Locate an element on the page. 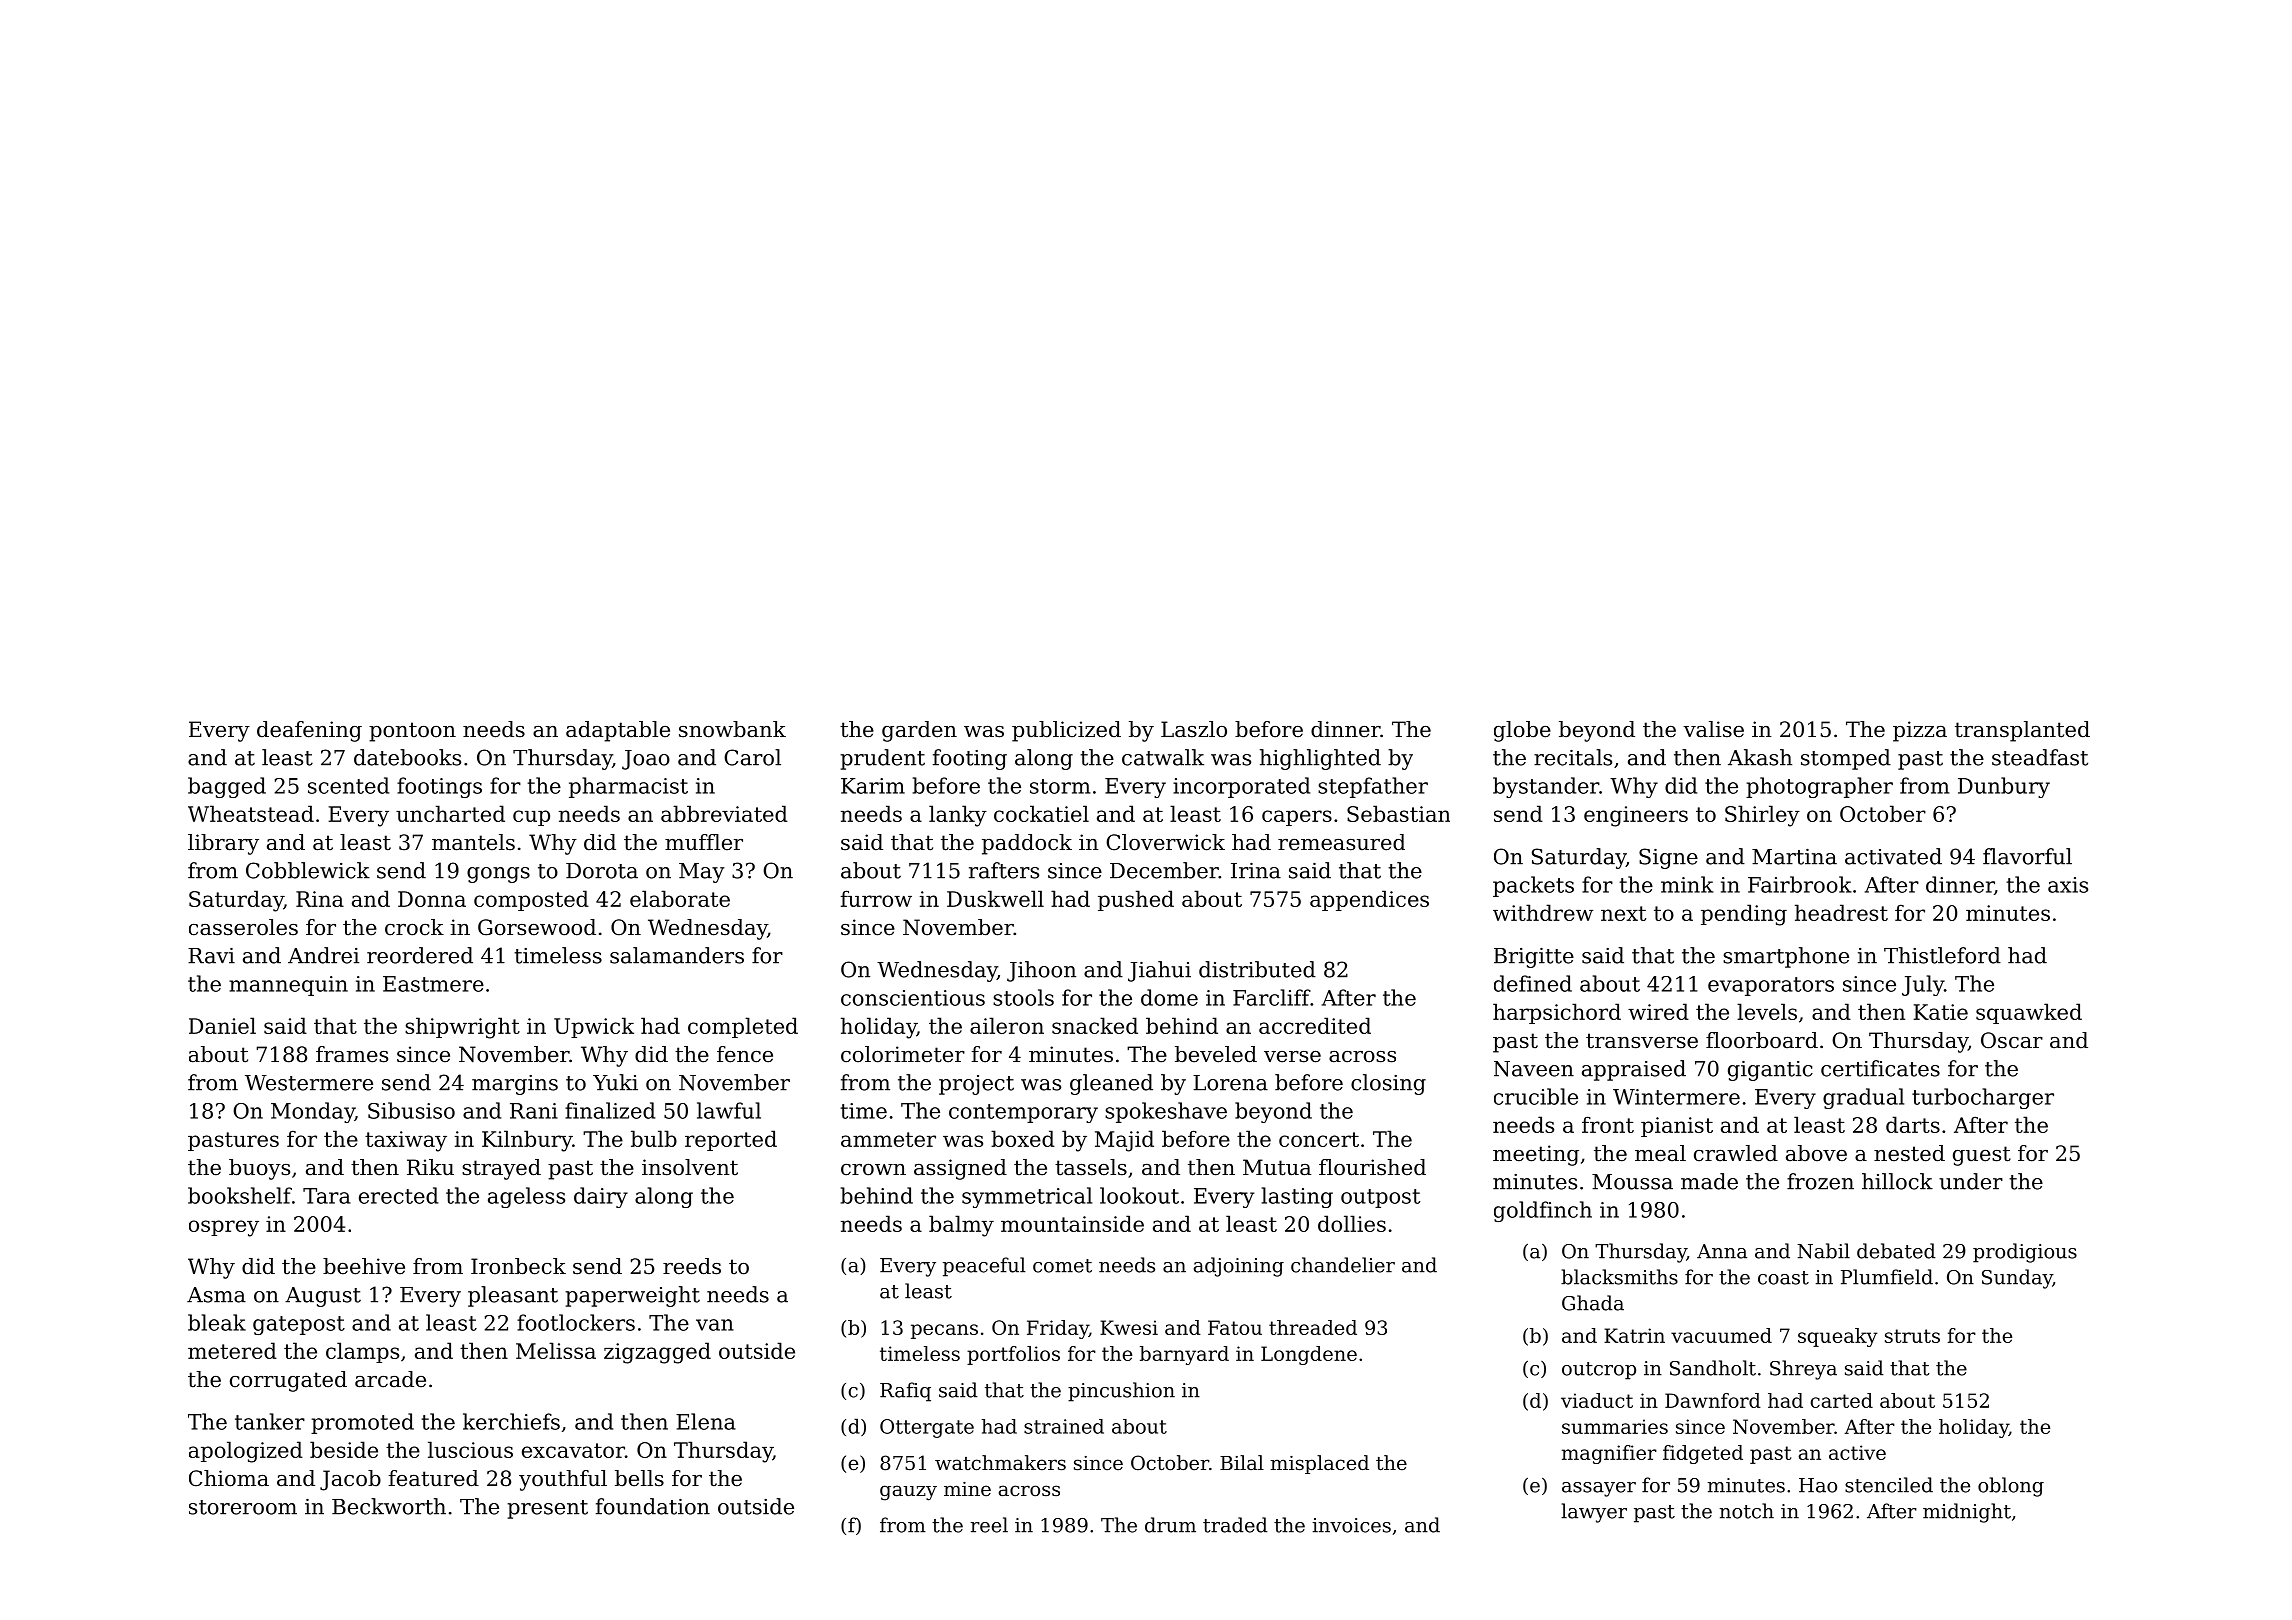  present is located at coordinates (547, 1509).
